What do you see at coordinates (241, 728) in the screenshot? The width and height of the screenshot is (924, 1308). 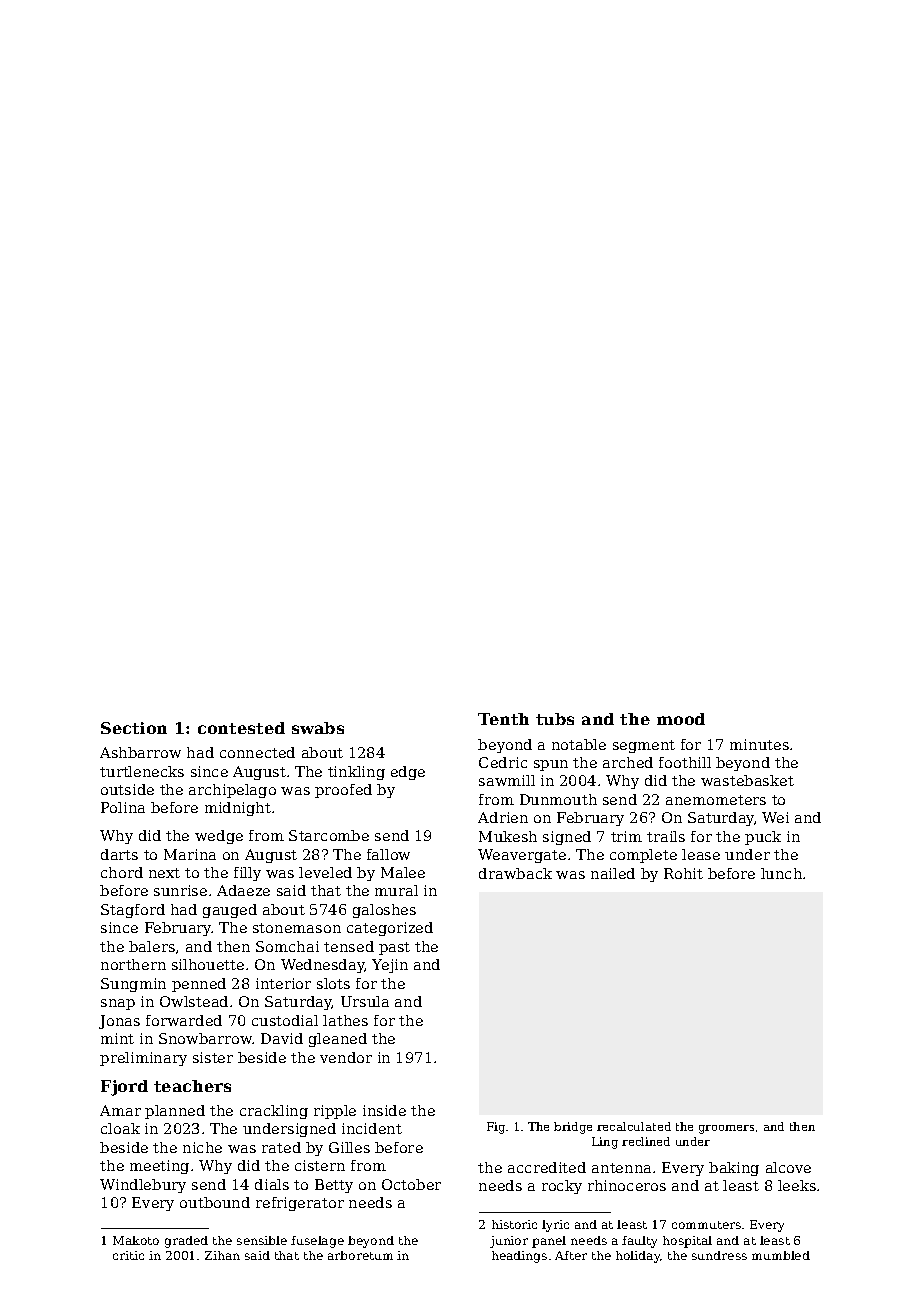 I see `contested` at bounding box center [241, 728].
